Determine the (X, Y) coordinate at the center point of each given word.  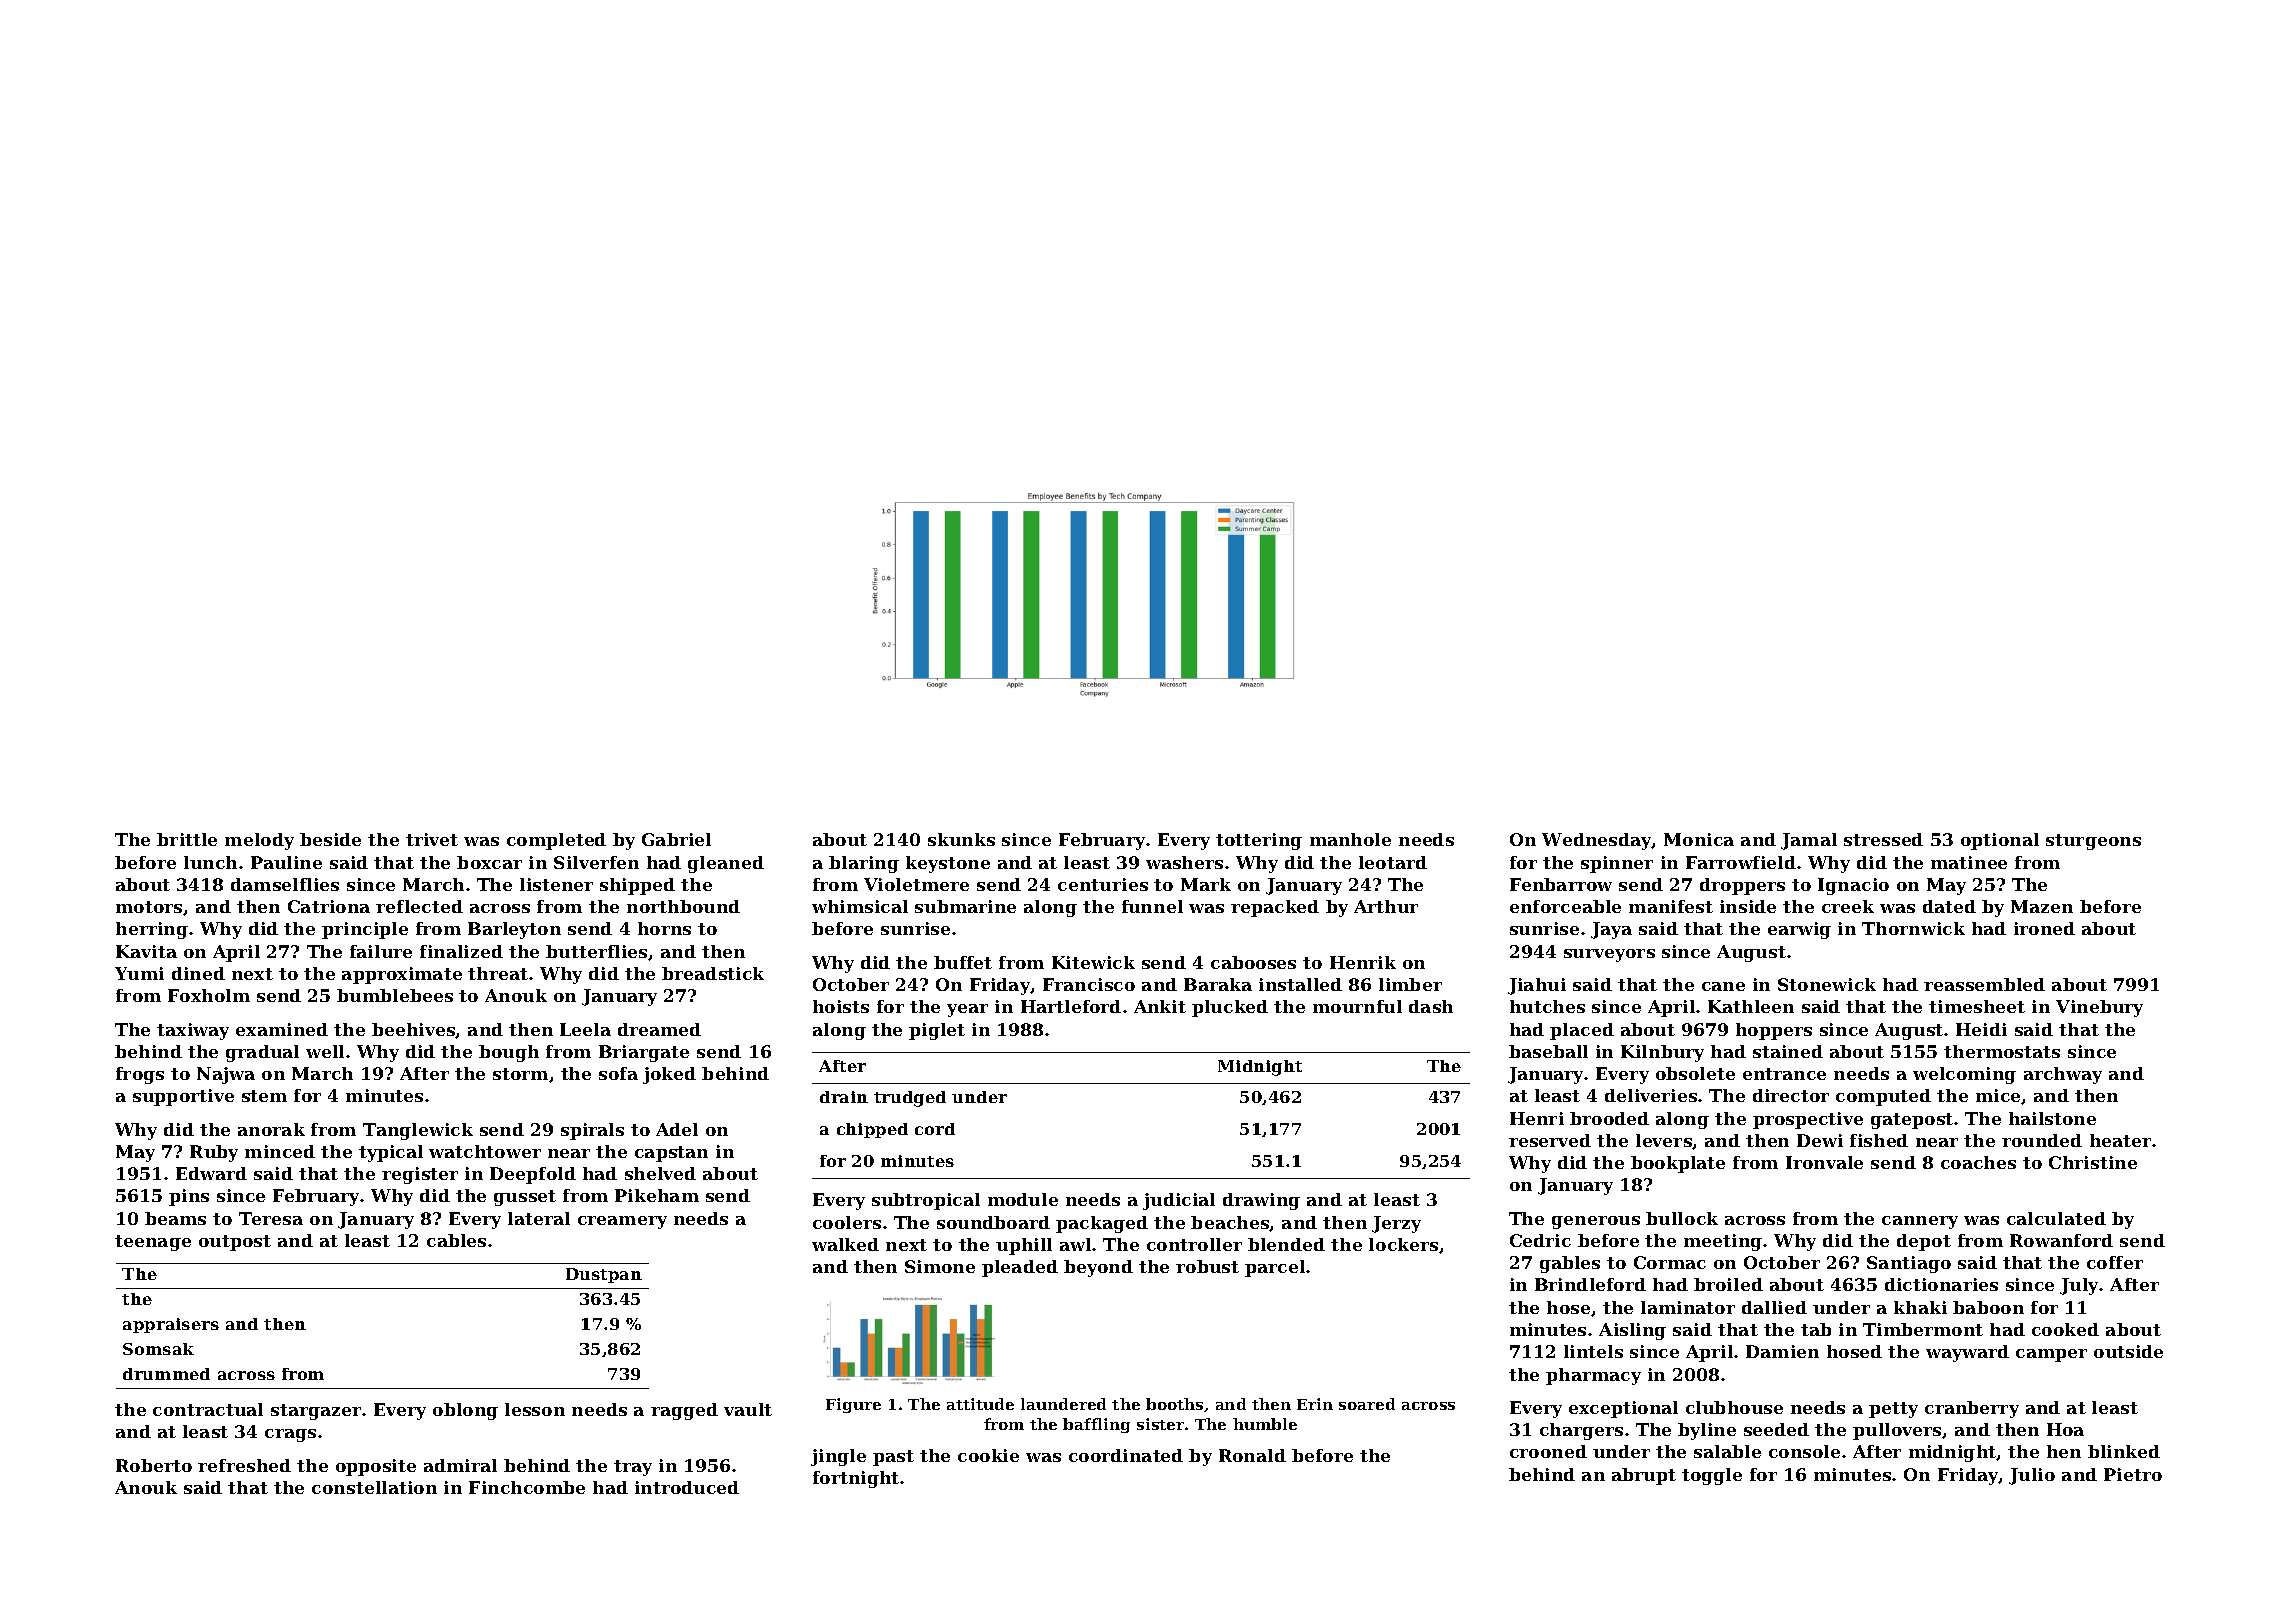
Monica (1699, 839)
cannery (1920, 1222)
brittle (187, 839)
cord (935, 1129)
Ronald (1252, 1455)
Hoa (2065, 1429)
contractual (208, 1409)
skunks (961, 839)
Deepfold (533, 1175)
